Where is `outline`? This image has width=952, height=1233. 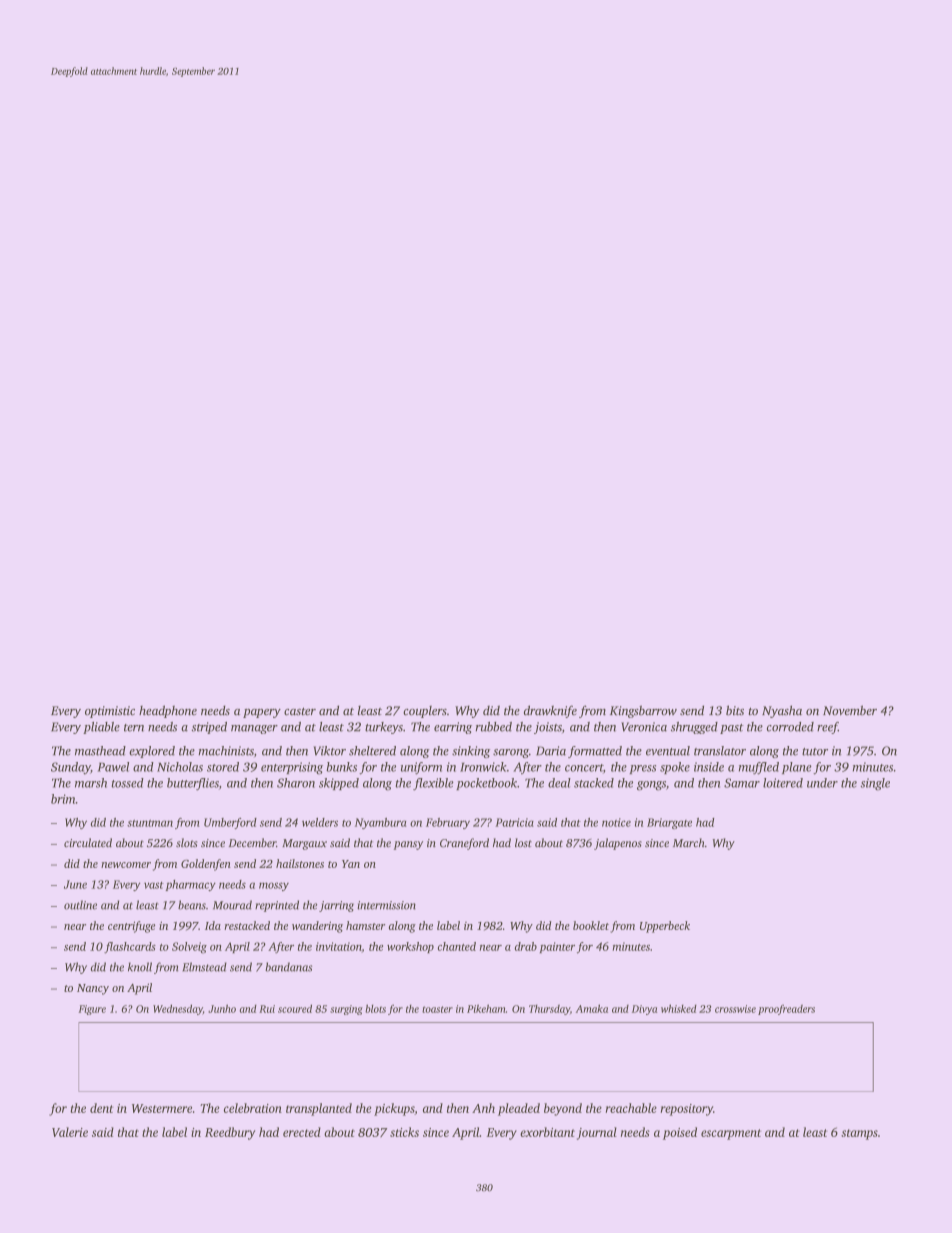 outline is located at coordinates (80, 905).
